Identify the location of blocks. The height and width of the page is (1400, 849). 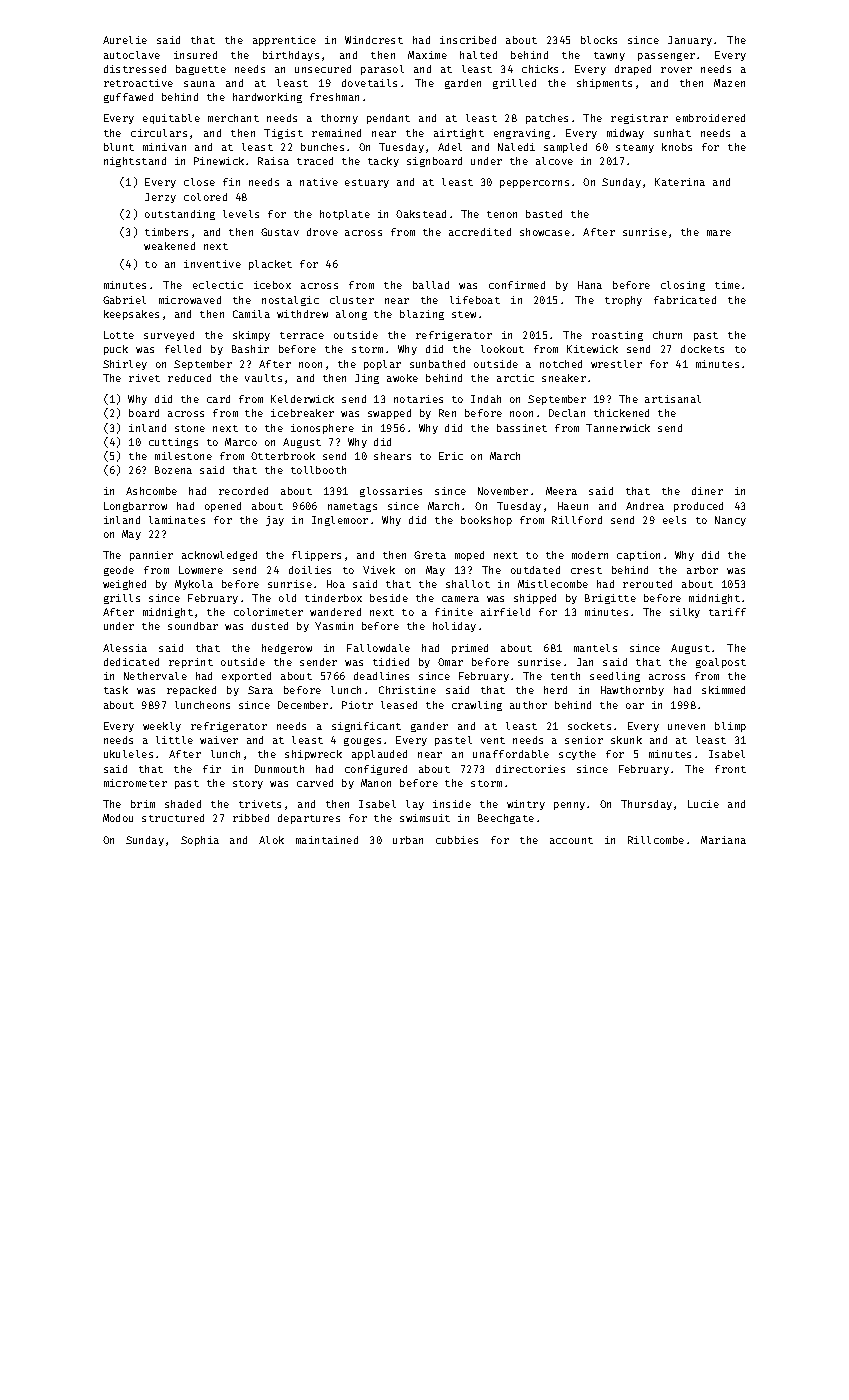
(599, 40).
